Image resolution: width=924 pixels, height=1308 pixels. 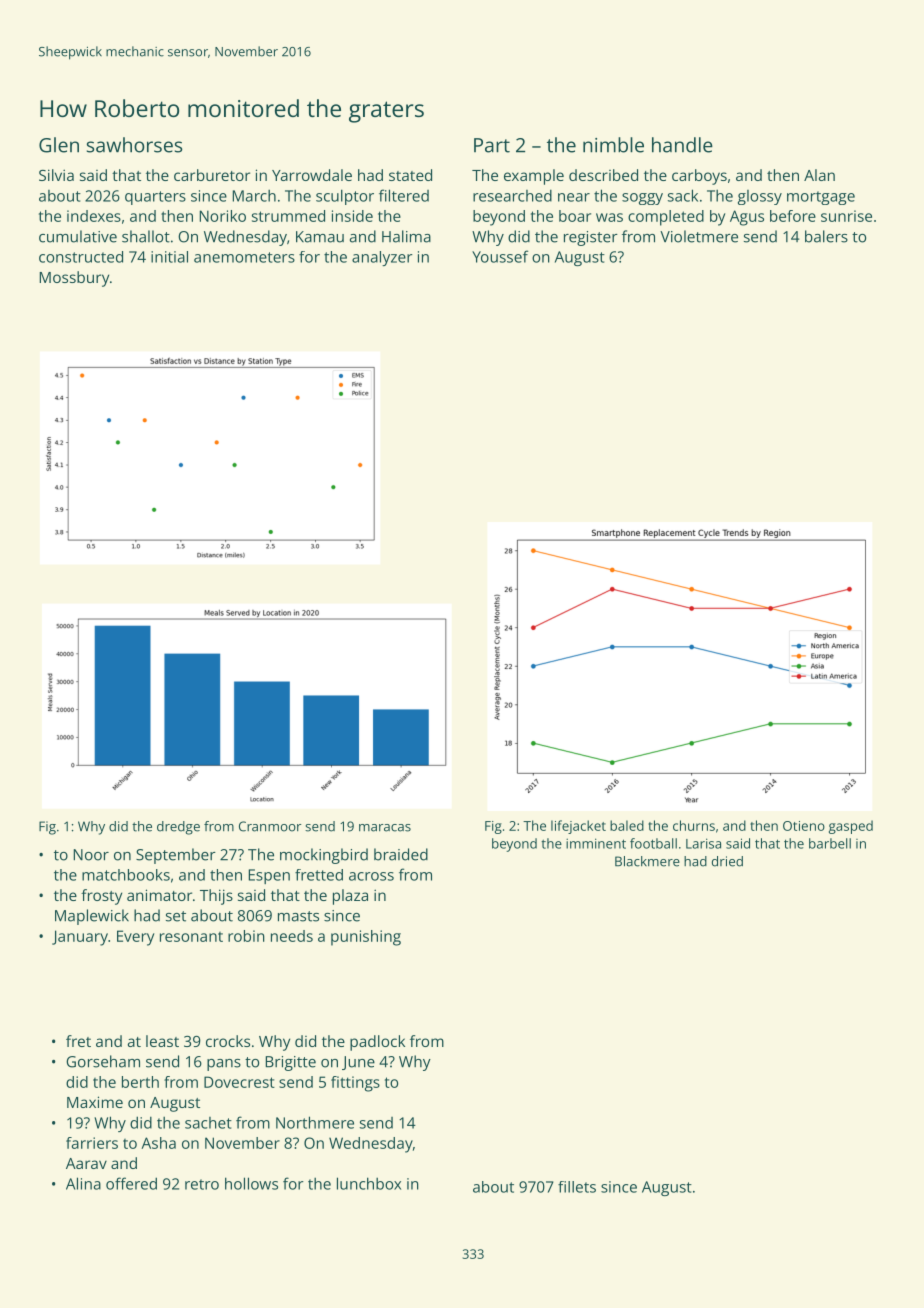 What do you see at coordinates (694, 825) in the document?
I see `churns` at bounding box center [694, 825].
